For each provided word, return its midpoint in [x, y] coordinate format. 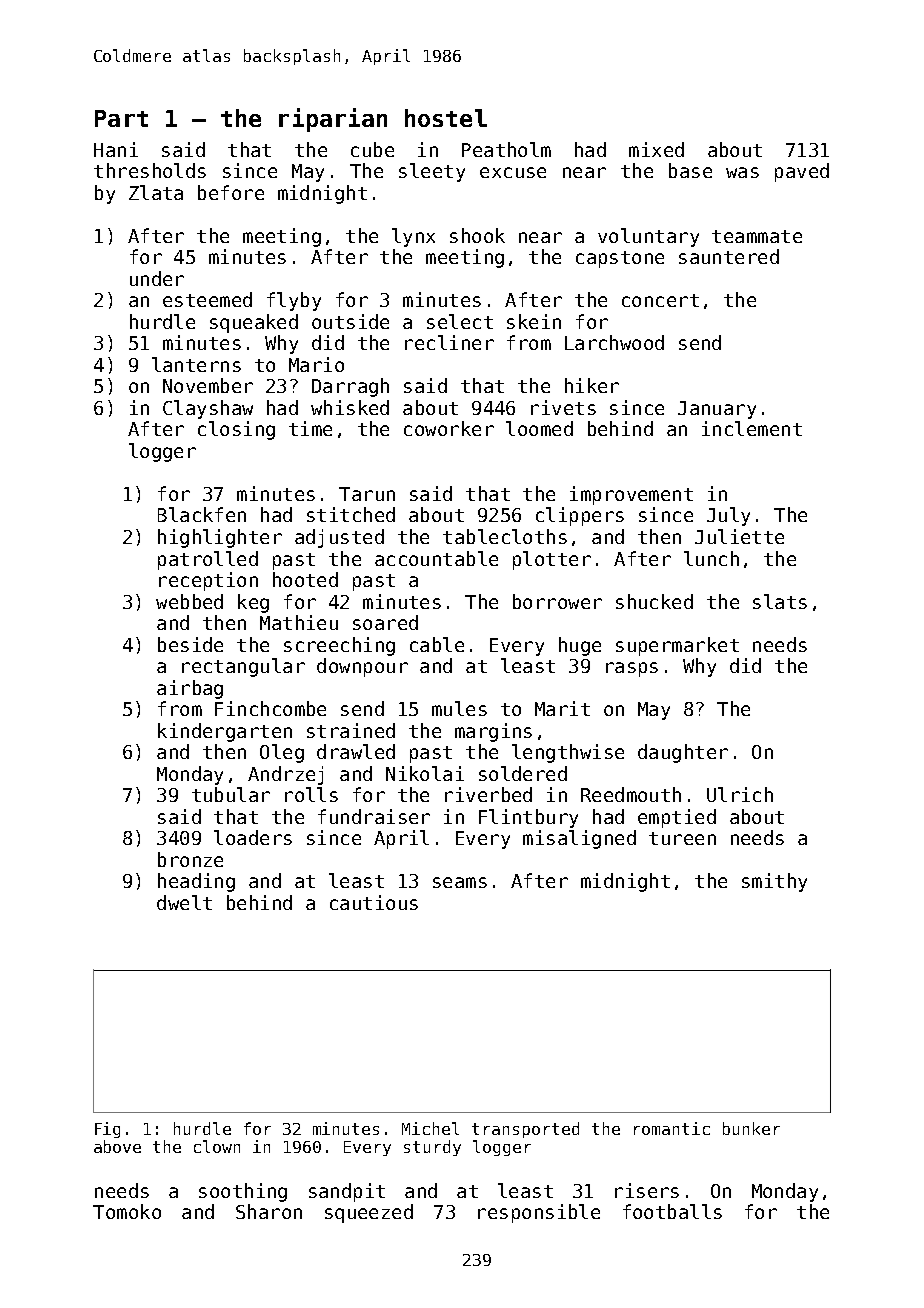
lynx [413, 237]
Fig [107, 1130]
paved [802, 172]
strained [351, 730]
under [157, 278]
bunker [751, 1128]
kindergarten [225, 732]
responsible [539, 1213]
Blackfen [202, 514]
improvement [631, 495]
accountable [436, 558]
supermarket [677, 646]
